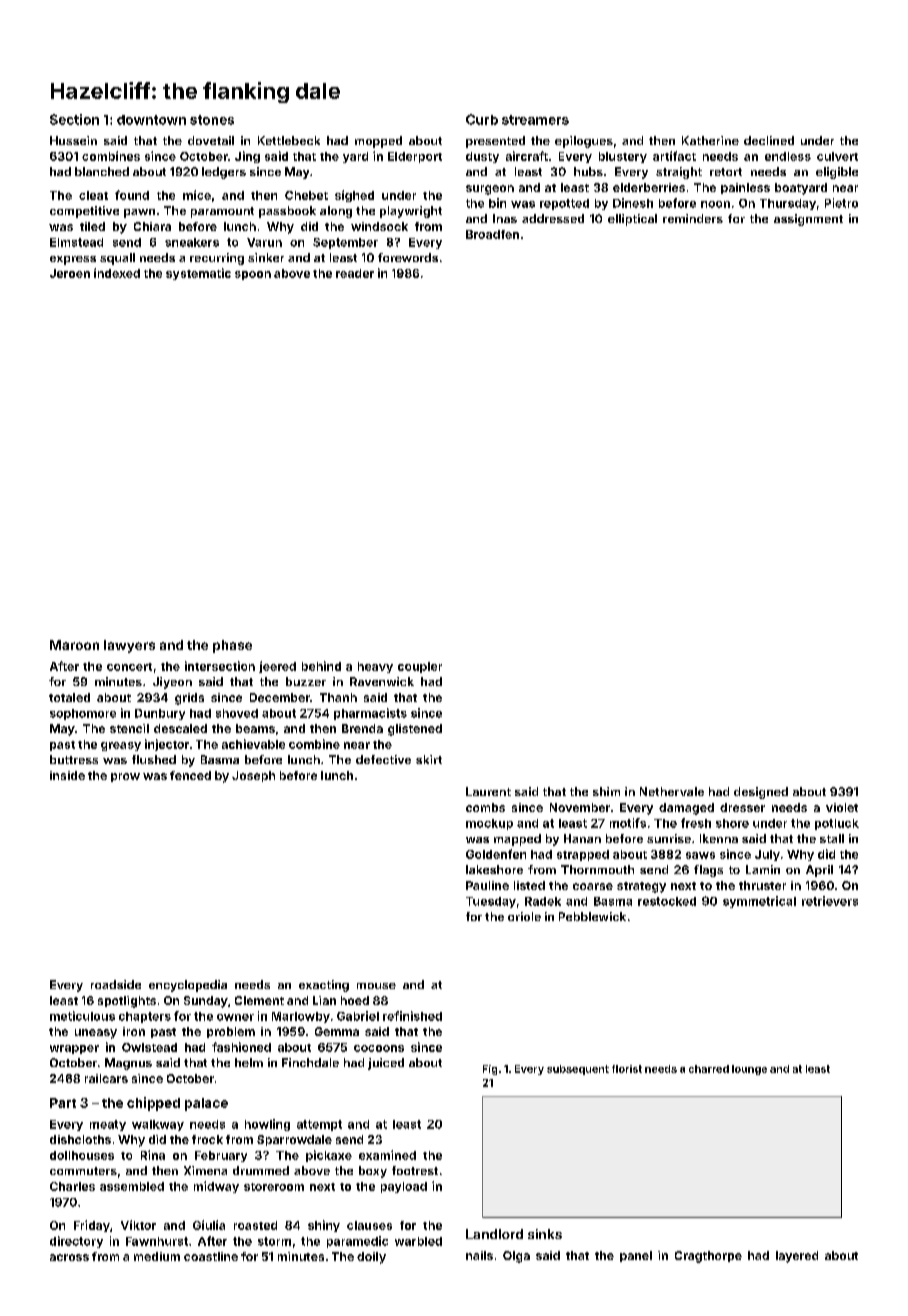 Image resolution: width=908 pixels, height=1316 pixels. What do you see at coordinates (211, 1256) in the screenshot?
I see `coastline` at bounding box center [211, 1256].
